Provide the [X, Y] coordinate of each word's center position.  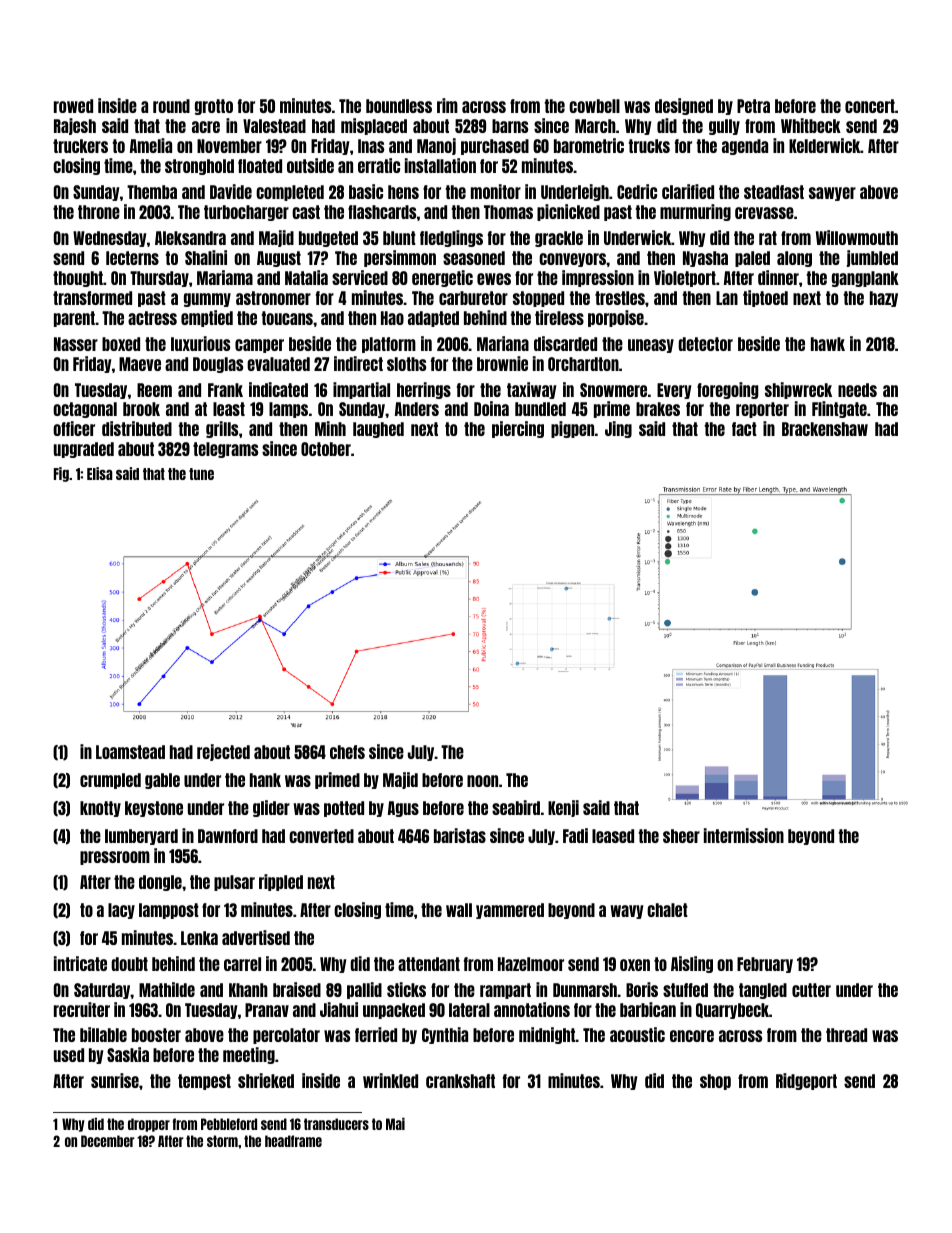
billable [103, 1034]
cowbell [594, 106]
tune [201, 474]
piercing [518, 429]
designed [684, 106]
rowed [73, 106]
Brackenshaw [825, 429]
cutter [811, 990]
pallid [364, 990]
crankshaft [460, 1081]
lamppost [169, 911]
